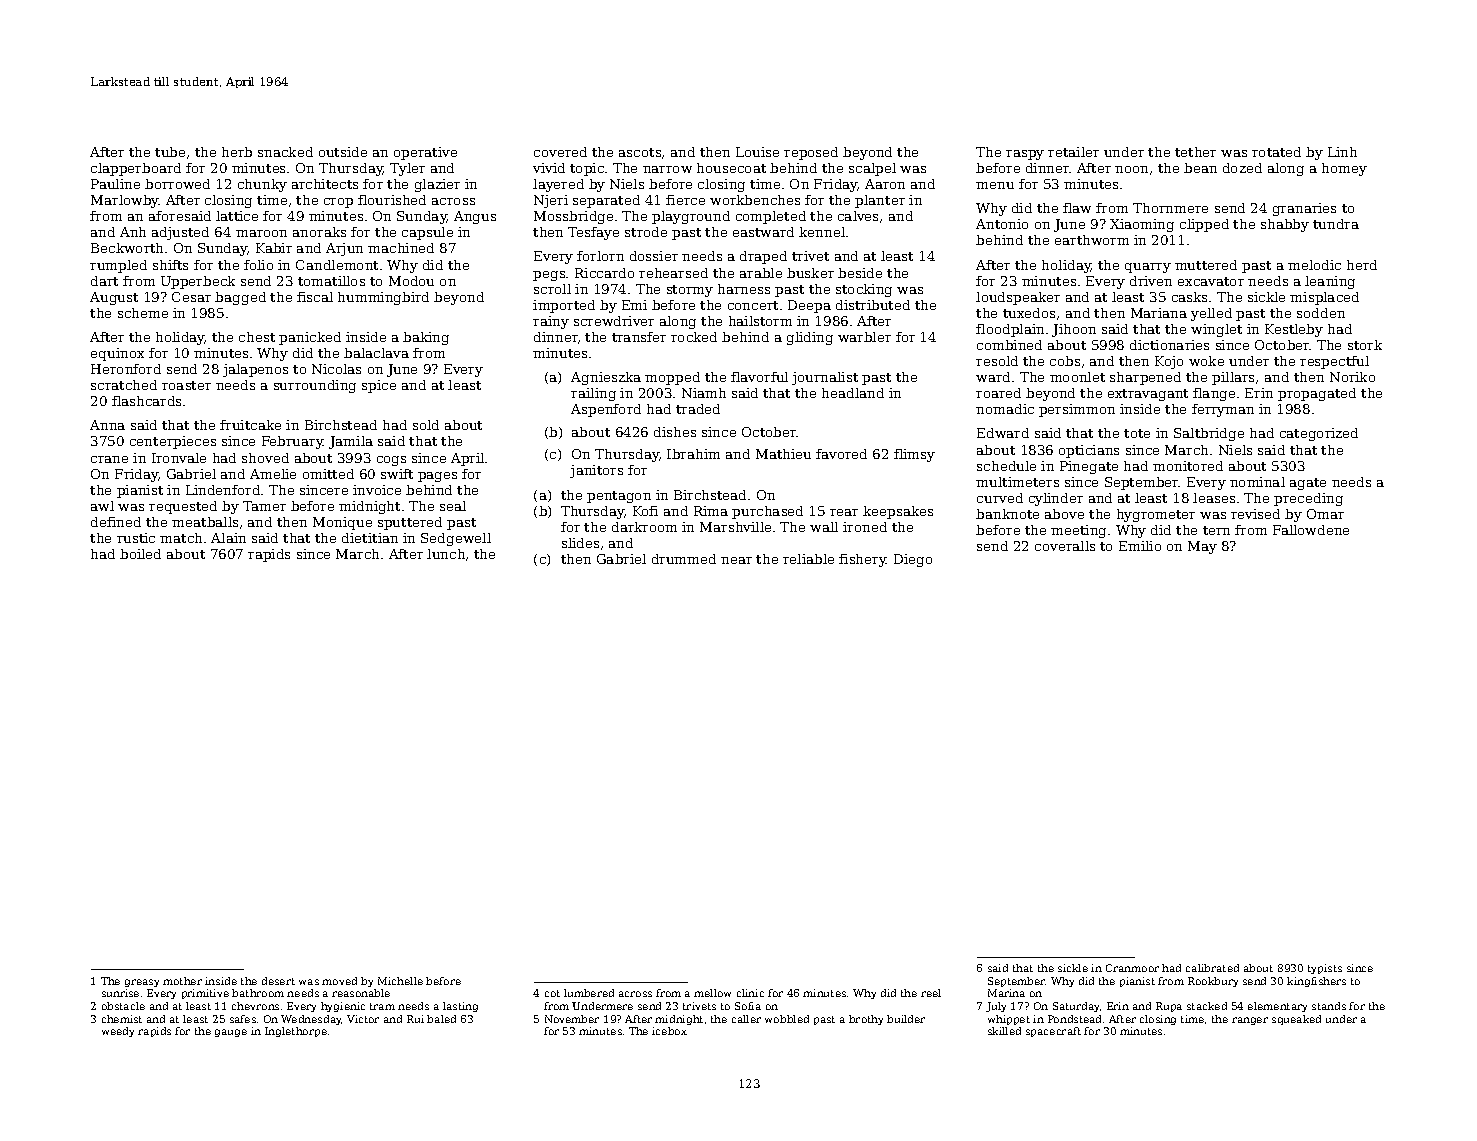 The width and height of the image is (1477, 1141). Describe the element at coordinates (1065, 546) in the image. I see `coveralls` at that location.
